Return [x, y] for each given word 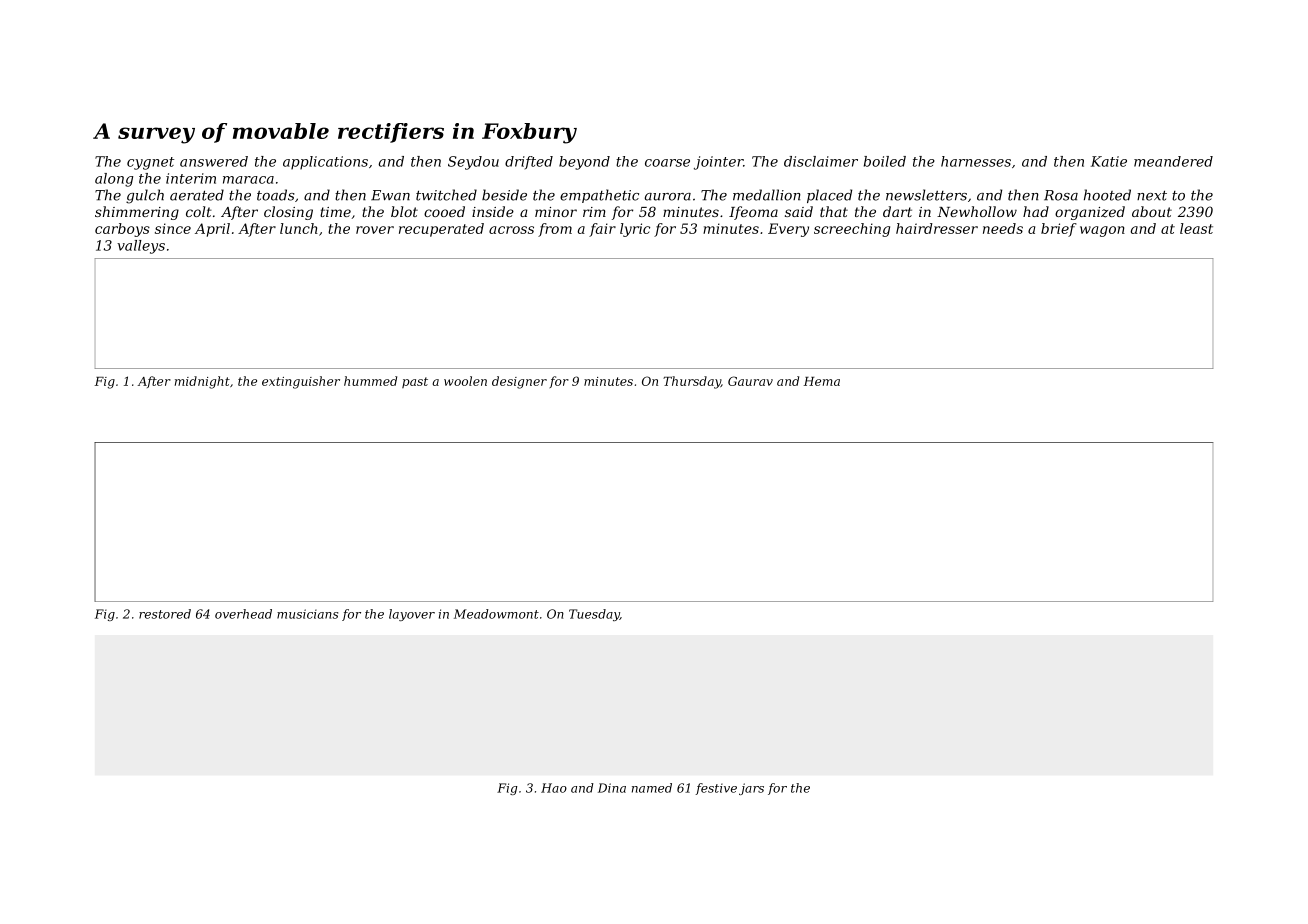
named [652, 788]
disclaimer [821, 161]
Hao [554, 788]
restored [165, 614]
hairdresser [937, 228]
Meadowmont [496, 614]
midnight [202, 382]
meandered [1173, 161]
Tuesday [594, 615]
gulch [145, 196]
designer [519, 382]
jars [751, 789]
